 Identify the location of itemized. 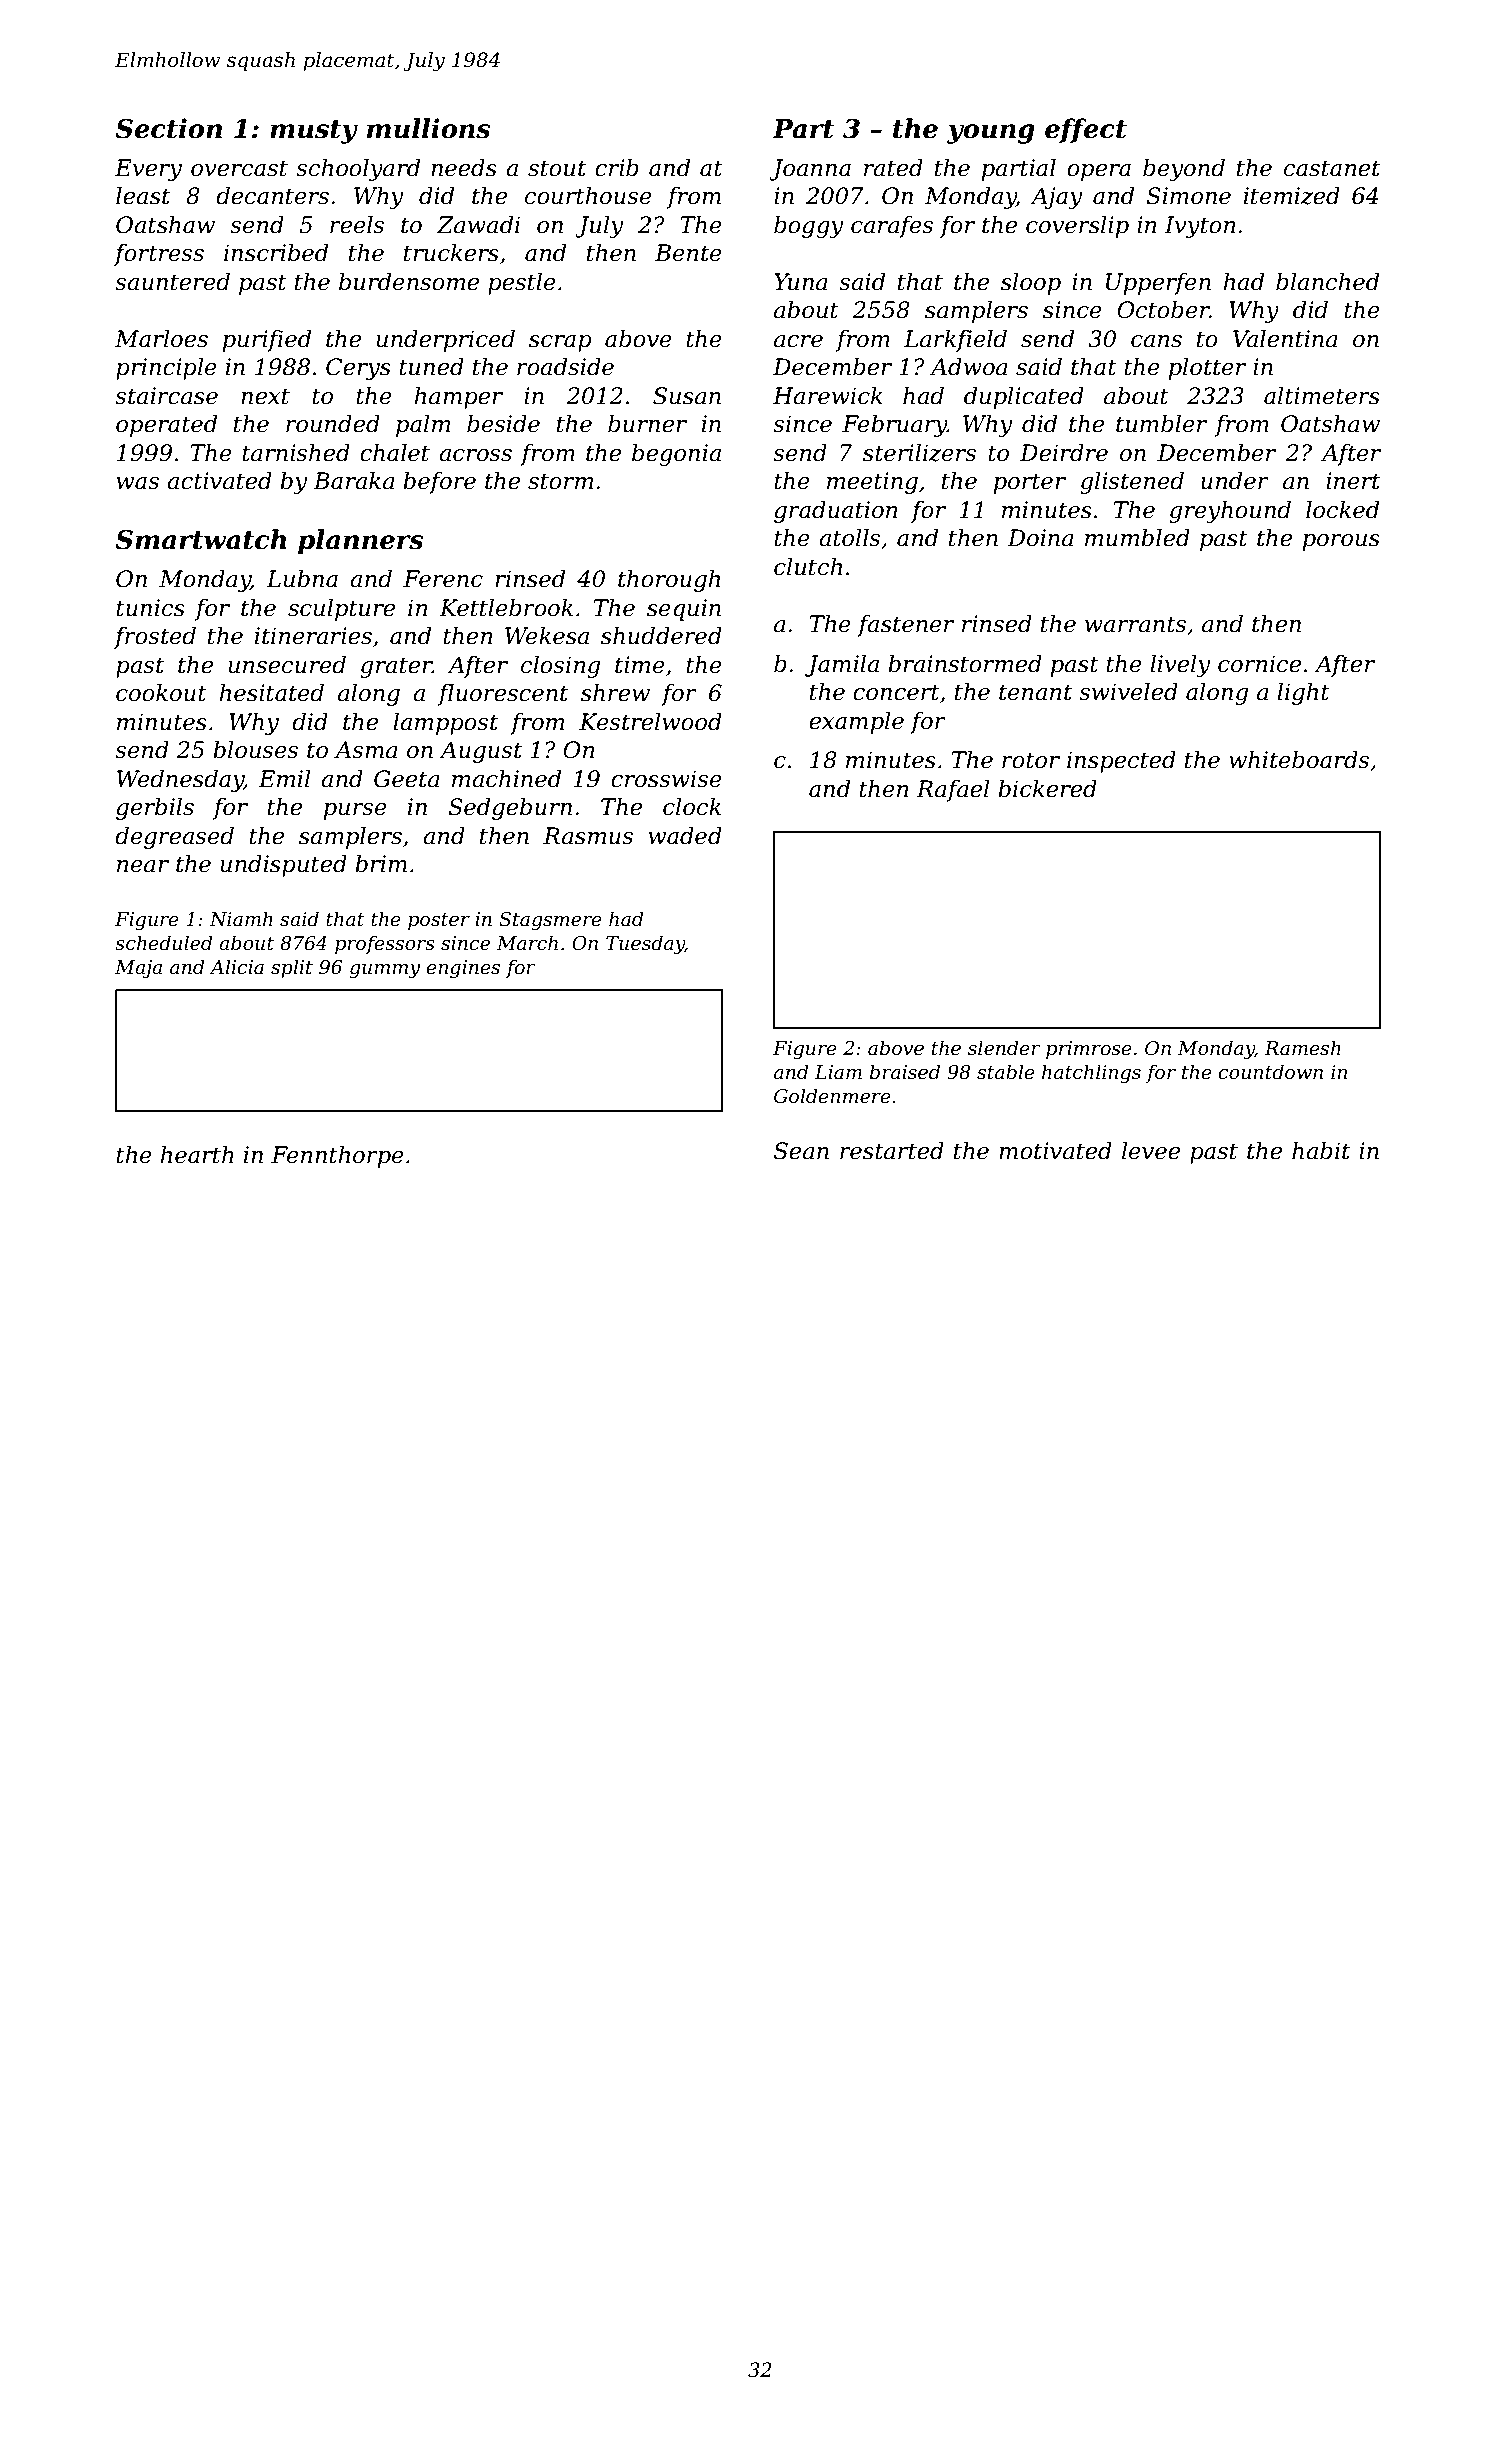
(1292, 196).
